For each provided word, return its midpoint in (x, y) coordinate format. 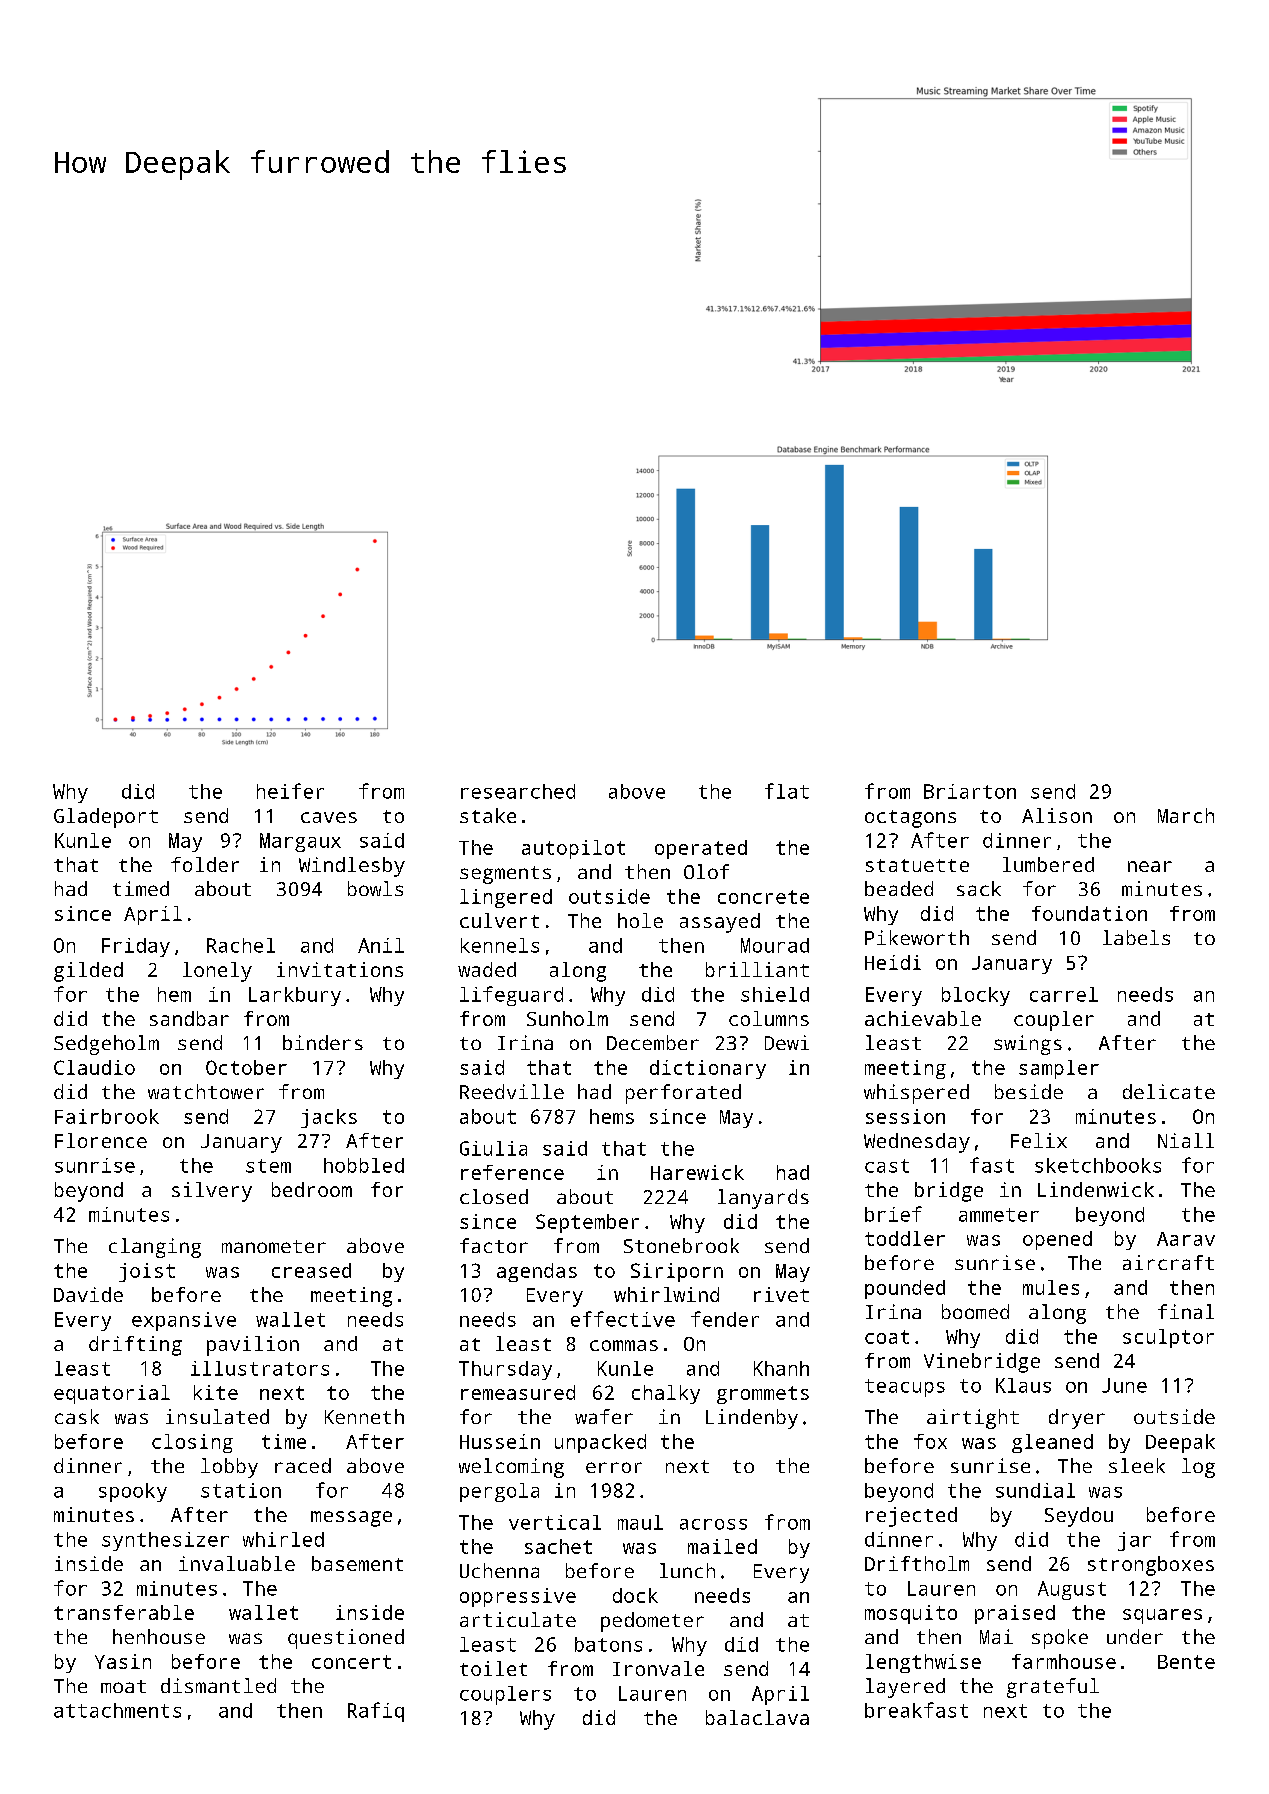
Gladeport (106, 818)
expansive (184, 1321)
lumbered (1048, 864)
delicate (1169, 1091)
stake (488, 815)
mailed (722, 1546)
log (1198, 1468)
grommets (763, 1395)
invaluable (237, 1563)
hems (612, 1116)
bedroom (312, 1189)
